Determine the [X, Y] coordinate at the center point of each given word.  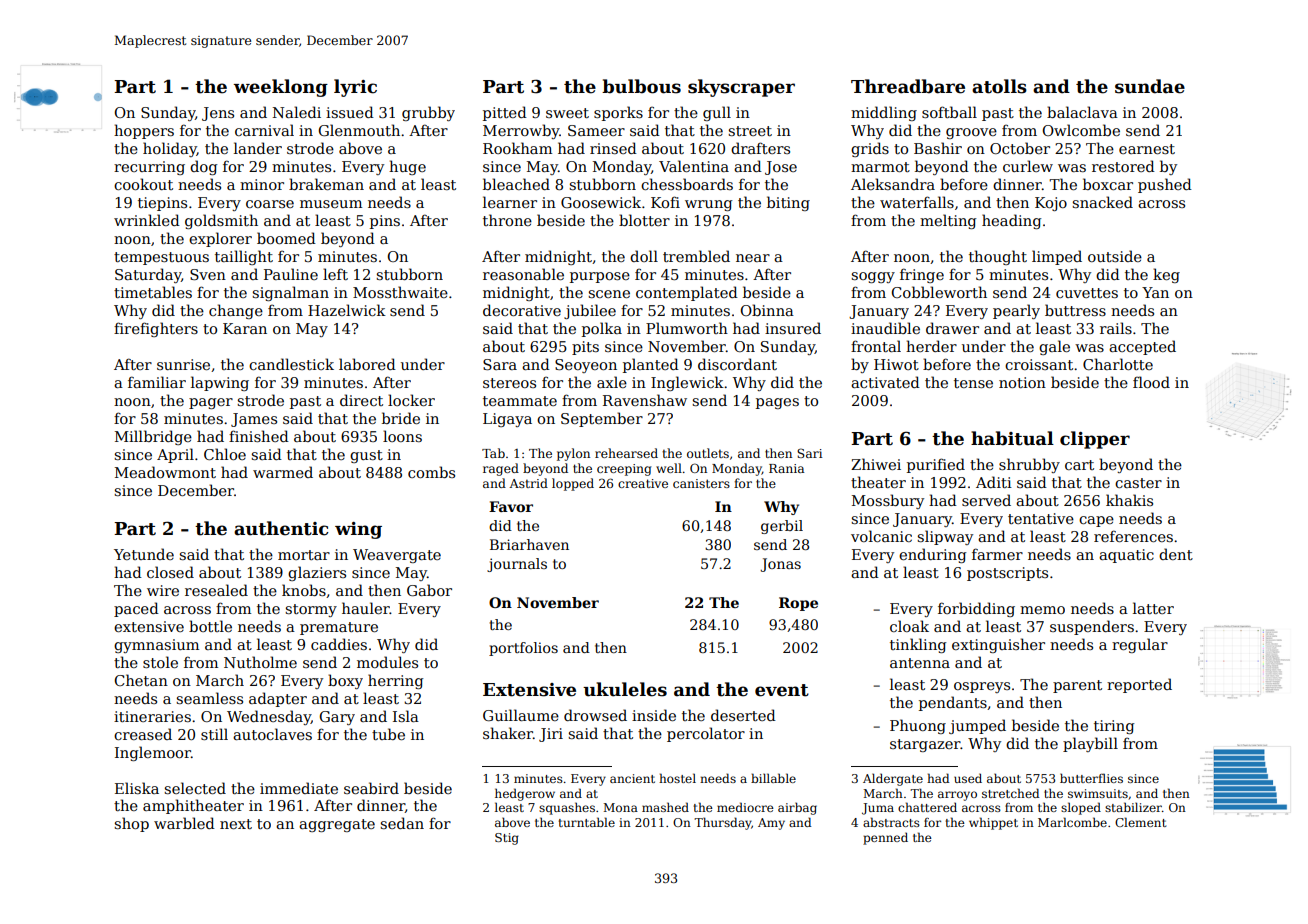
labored [367, 364]
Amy [771, 824]
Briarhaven [529, 544]
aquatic [1126, 556]
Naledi [297, 112]
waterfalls [917, 202]
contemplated [687, 293]
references [1133, 536]
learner [510, 202]
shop [131, 824]
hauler [366, 608]
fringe [922, 275]
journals [517, 565]
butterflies [1091, 778]
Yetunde [144, 554]
